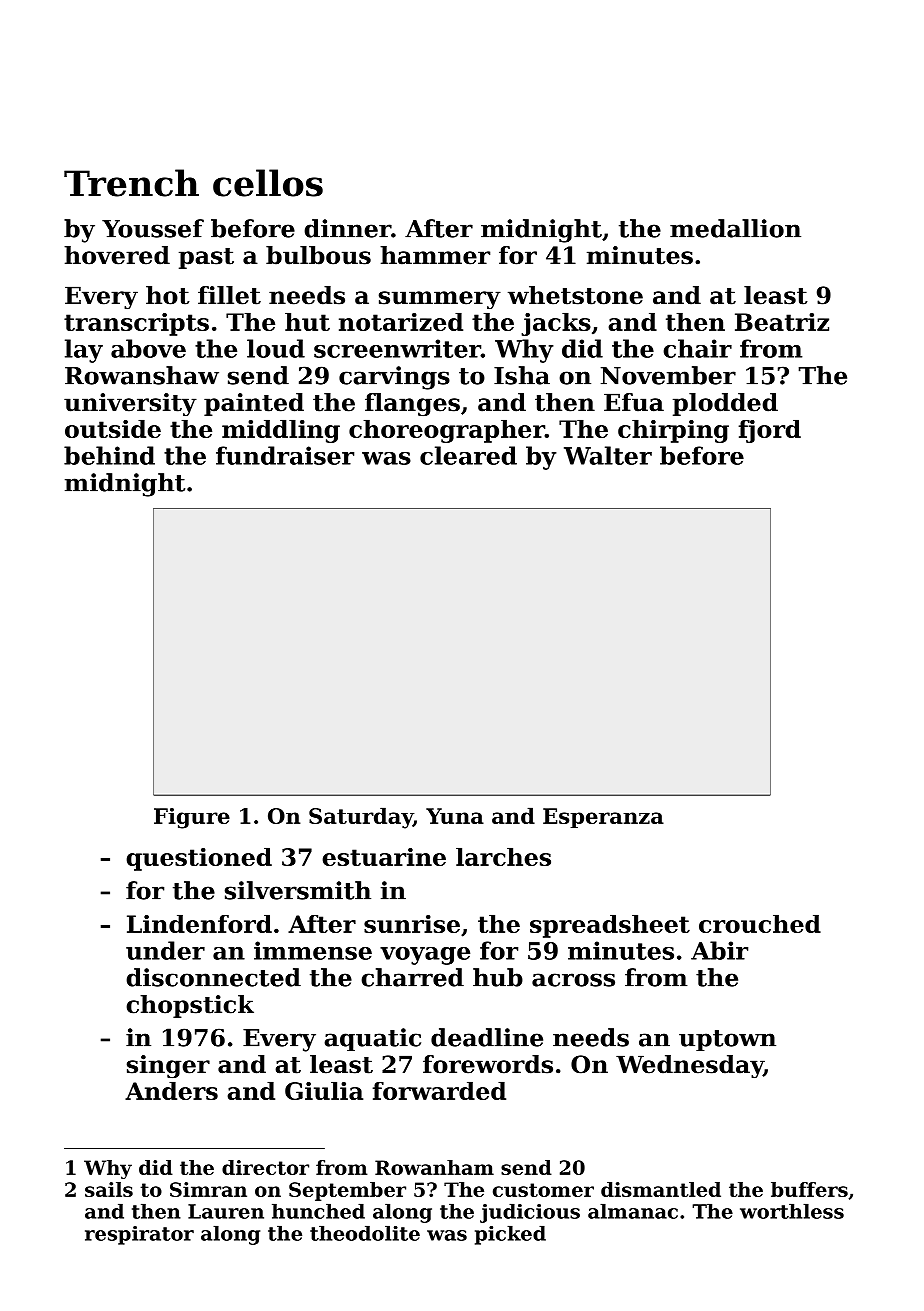  What do you see at coordinates (254, 404) in the document?
I see `painted` at bounding box center [254, 404].
